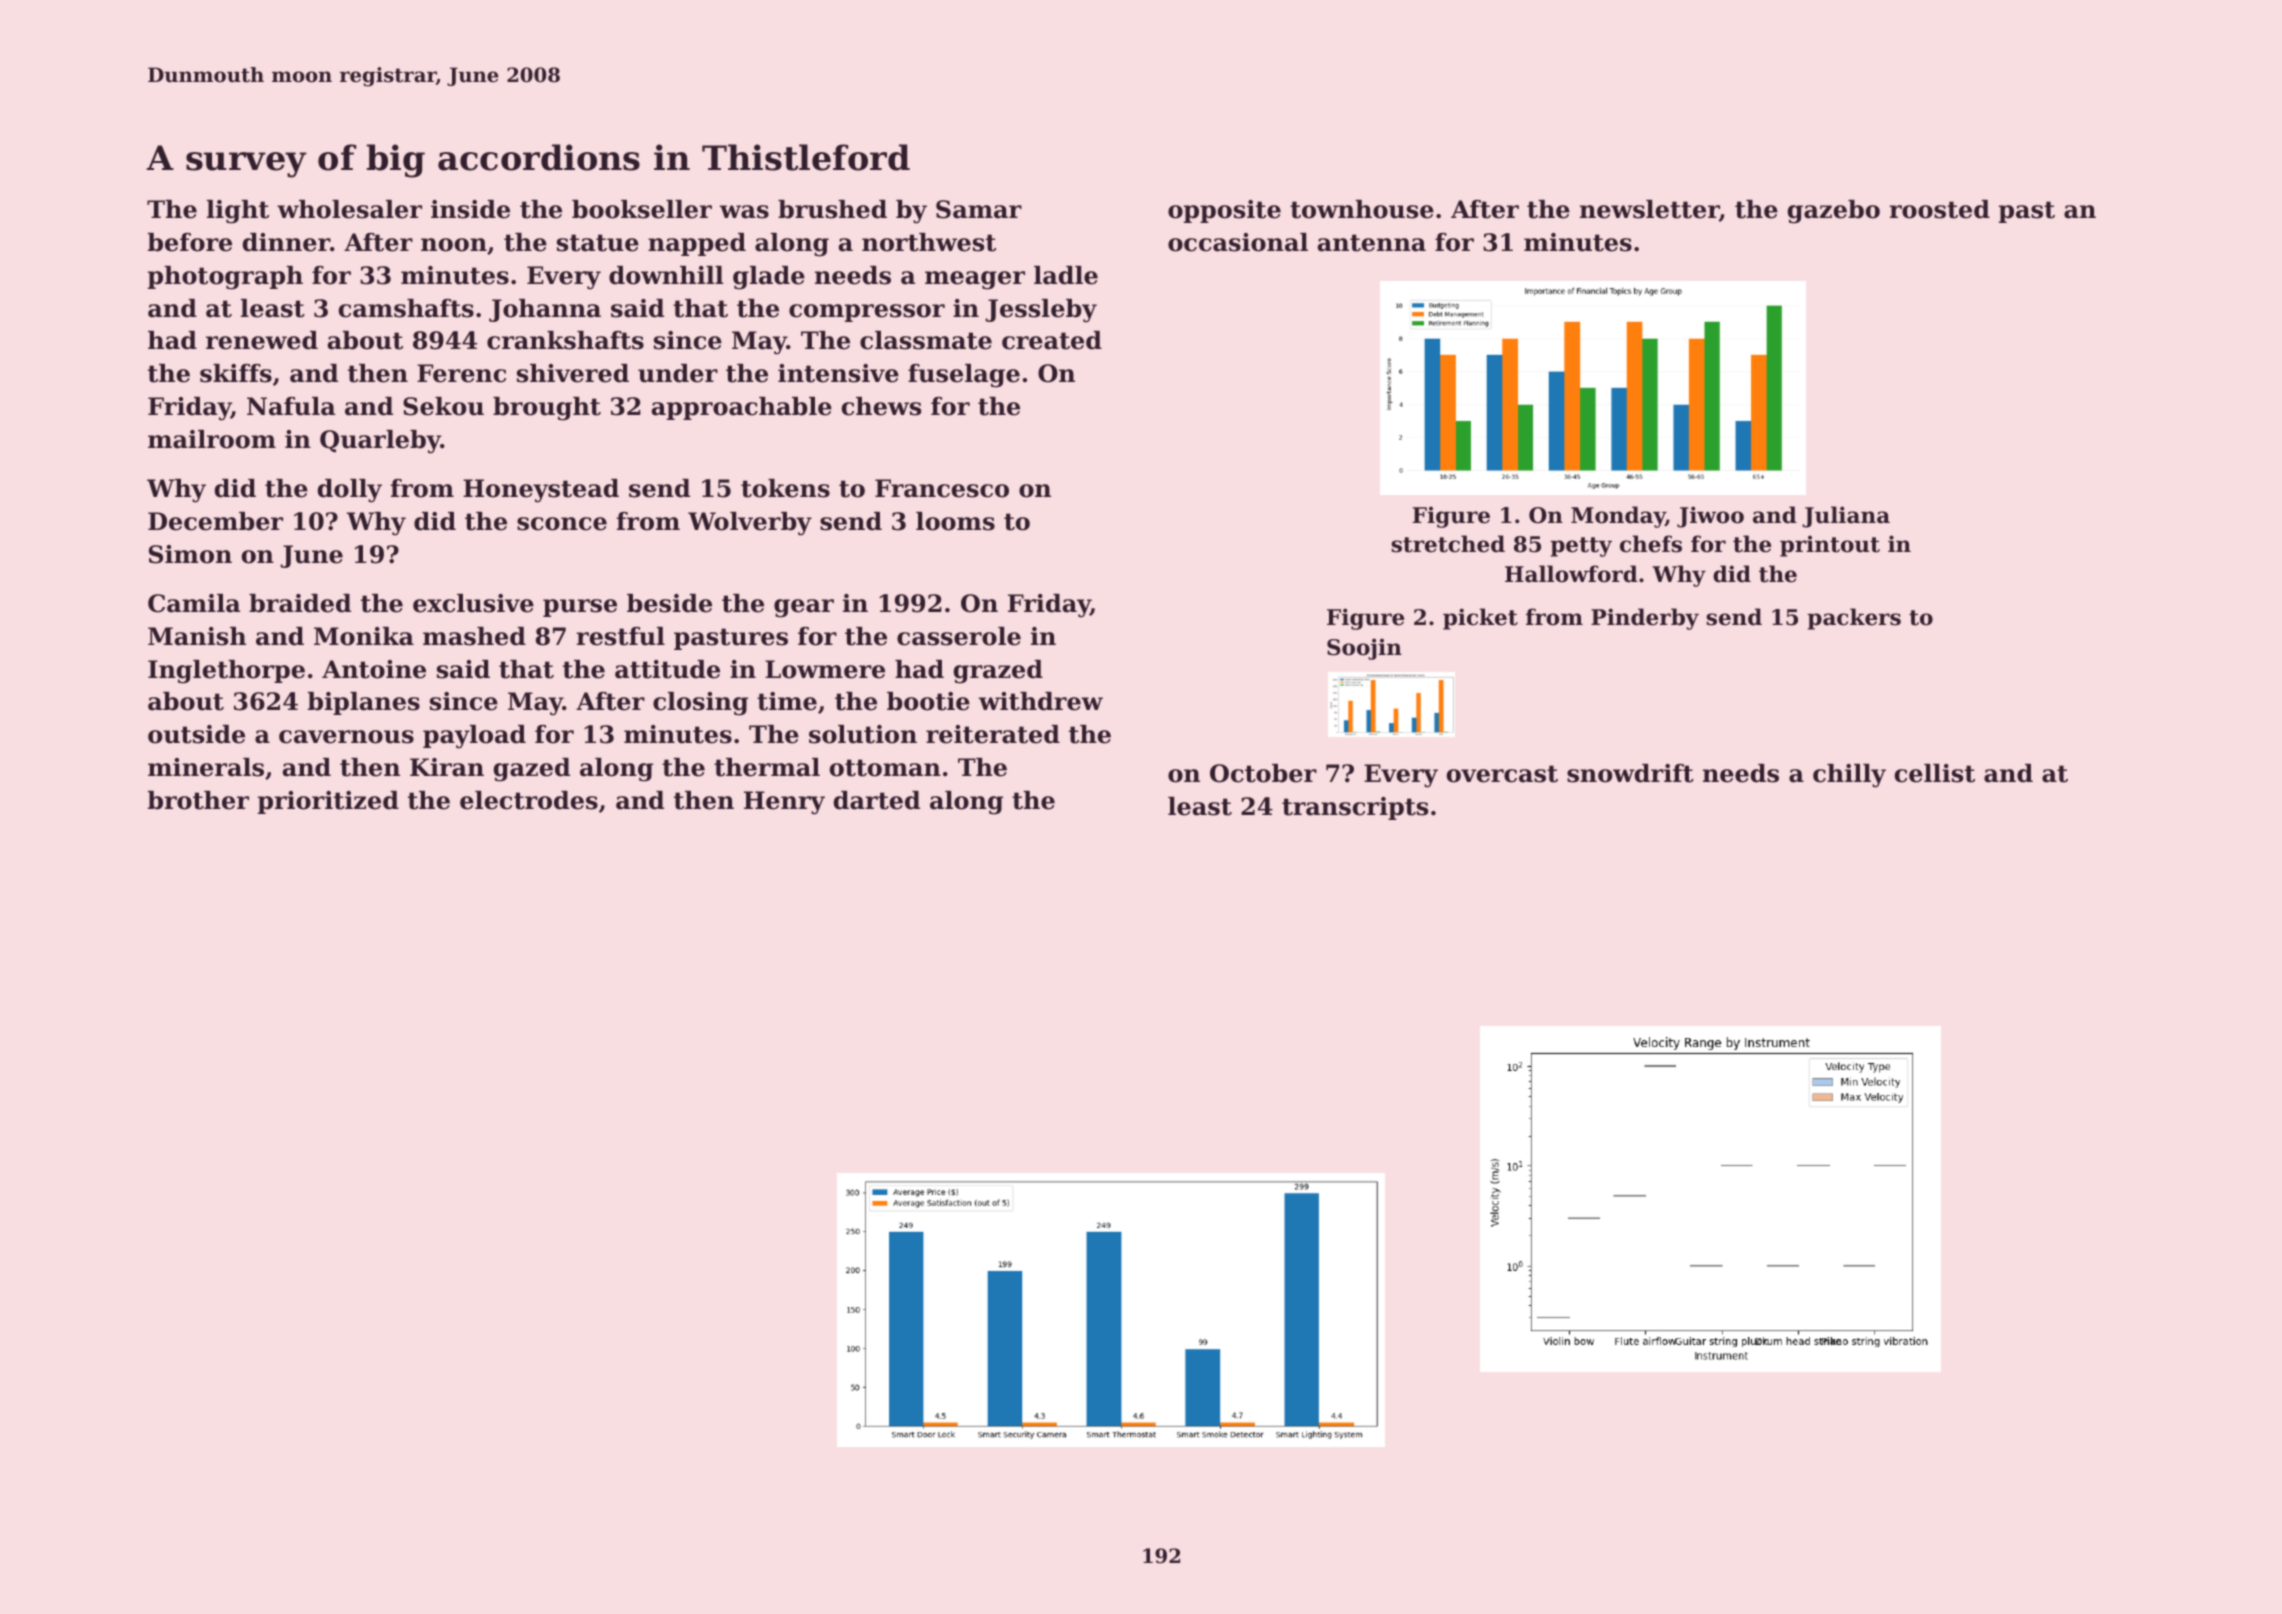 The image size is (2282, 1614). I want to click on packers, so click(1854, 619).
